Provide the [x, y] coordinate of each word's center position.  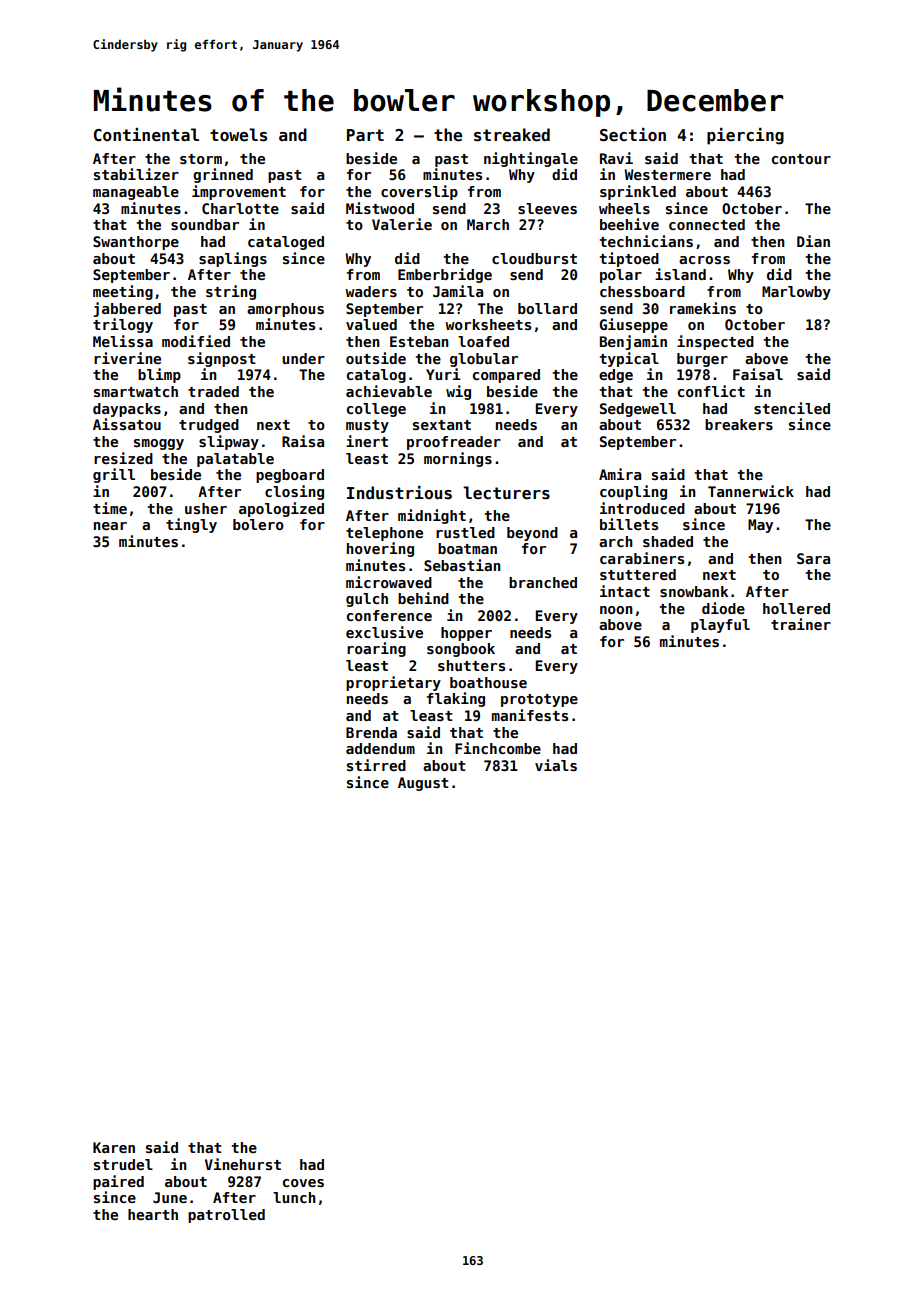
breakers [739, 424]
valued [371, 324]
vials [556, 765]
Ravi [616, 158]
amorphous [285, 310]
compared [506, 376]
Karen [114, 1147]
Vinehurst [243, 1164]
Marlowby [796, 293]
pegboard [290, 476]
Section [633, 135]
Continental [146, 135]
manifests [530, 715]
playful [720, 626]
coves [303, 1183]
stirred [376, 765]
